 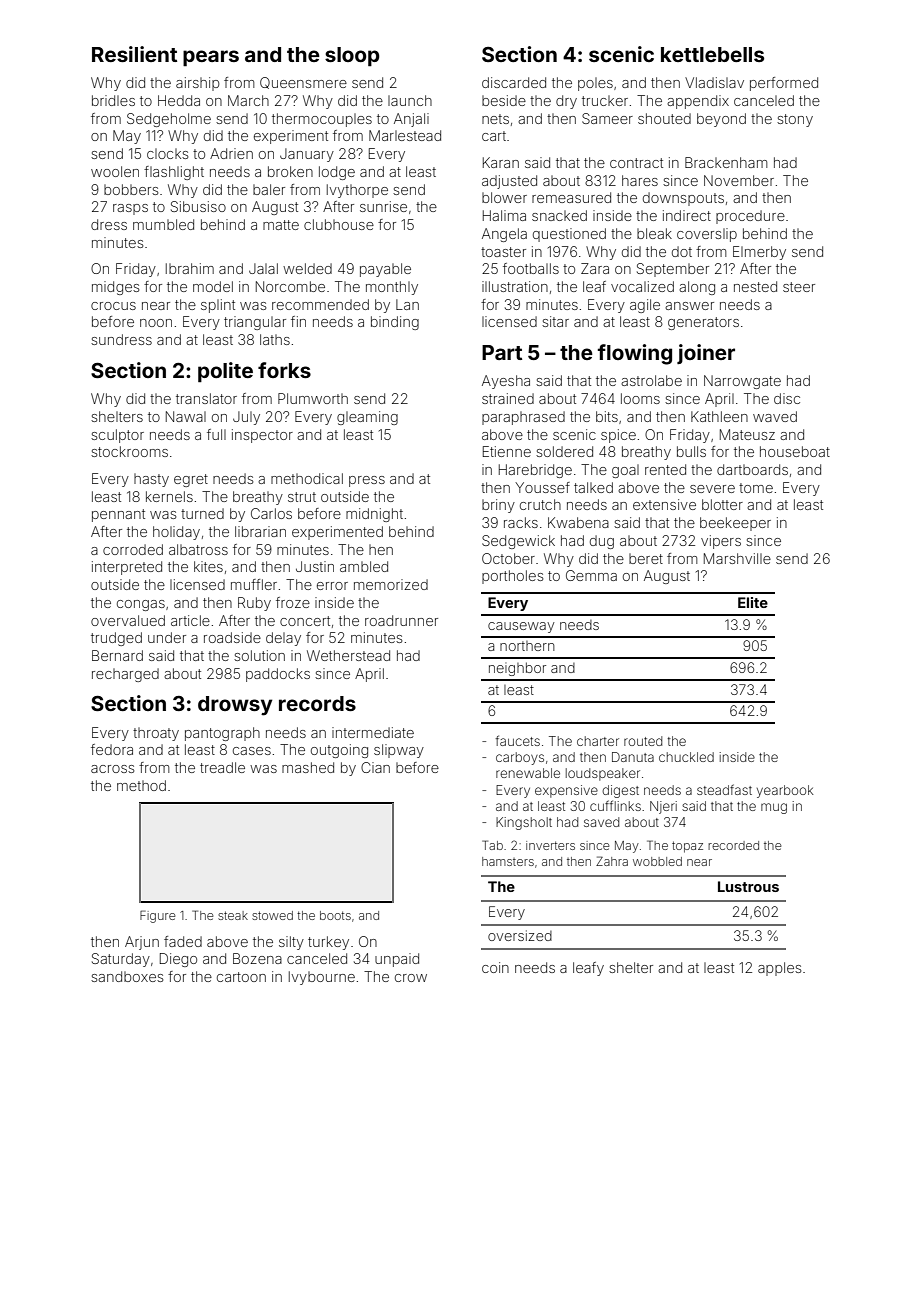 I want to click on kettlebells, so click(x=712, y=54).
